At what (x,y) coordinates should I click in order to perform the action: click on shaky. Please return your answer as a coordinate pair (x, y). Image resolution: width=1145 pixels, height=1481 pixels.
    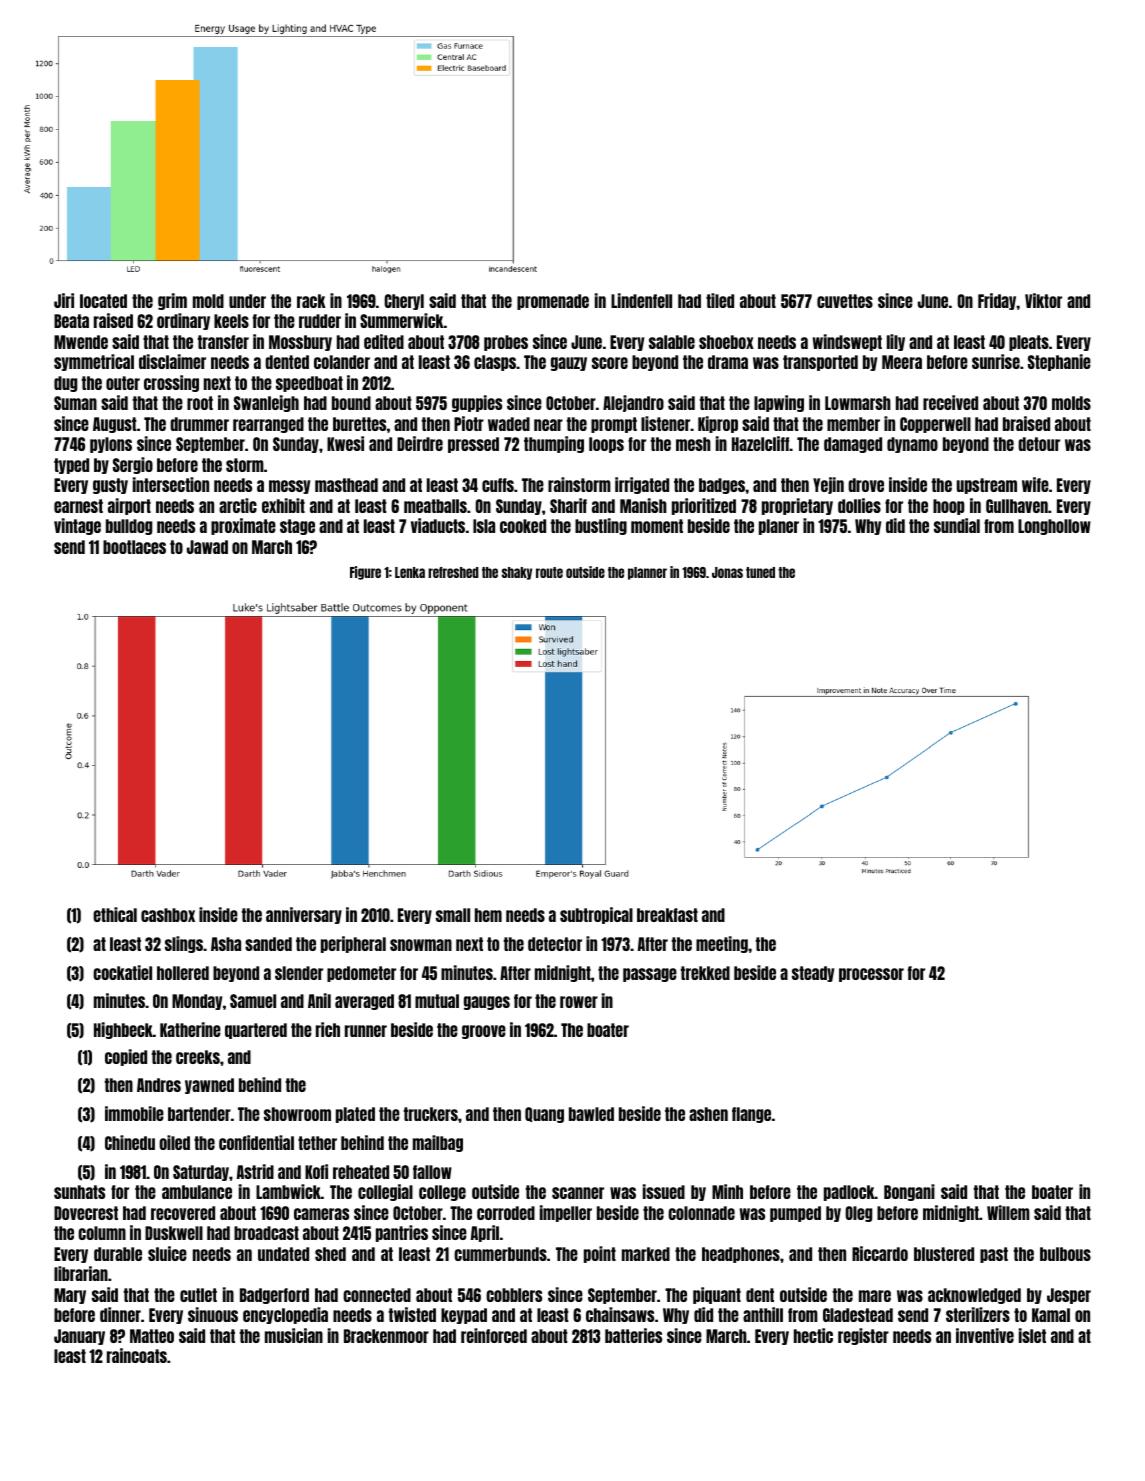
    Looking at the image, I should click on (517, 573).
